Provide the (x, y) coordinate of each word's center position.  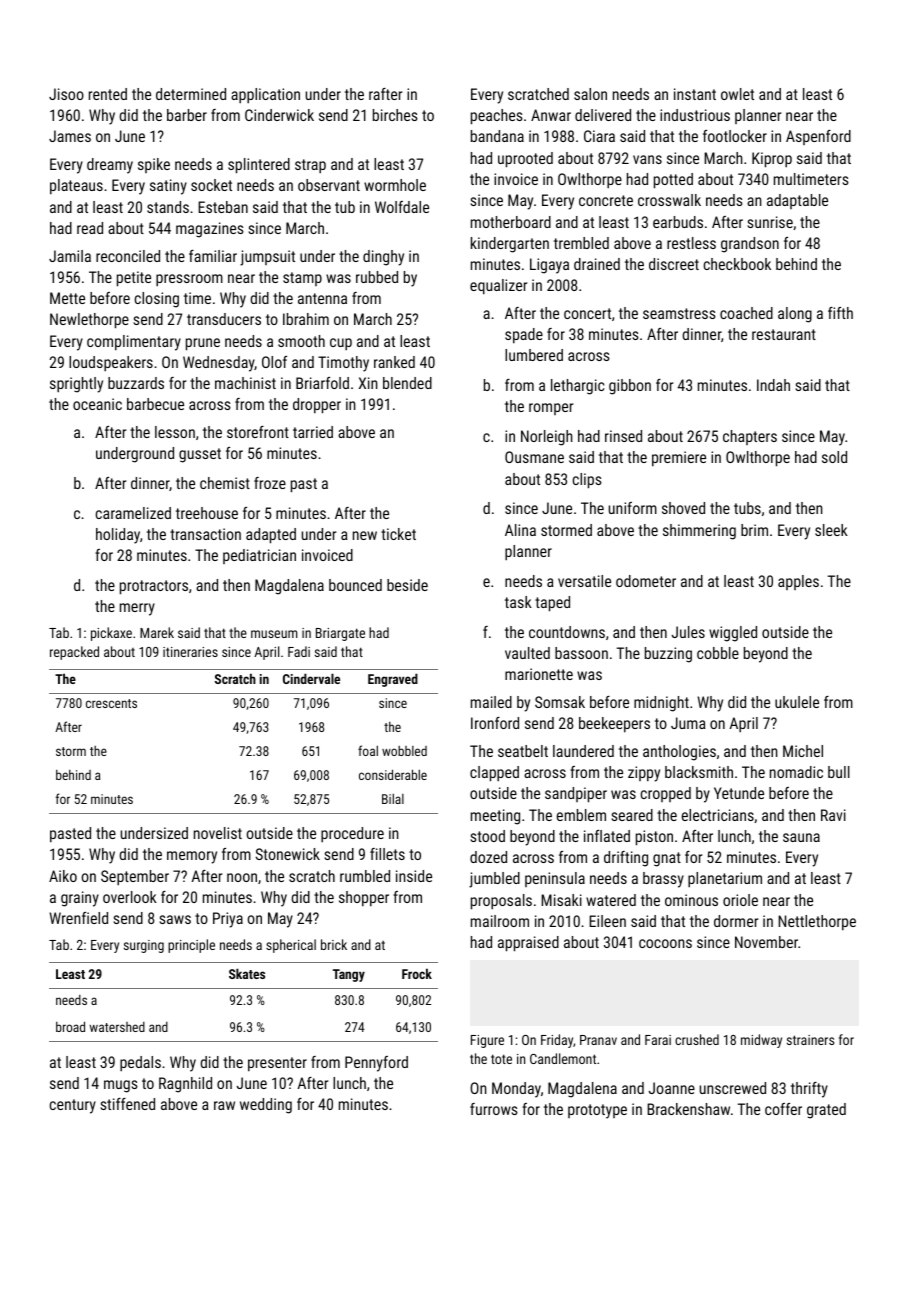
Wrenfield (79, 918)
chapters (750, 437)
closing (157, 300)
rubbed (377, 277)
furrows (494, 1109)
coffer (783, 1109)
